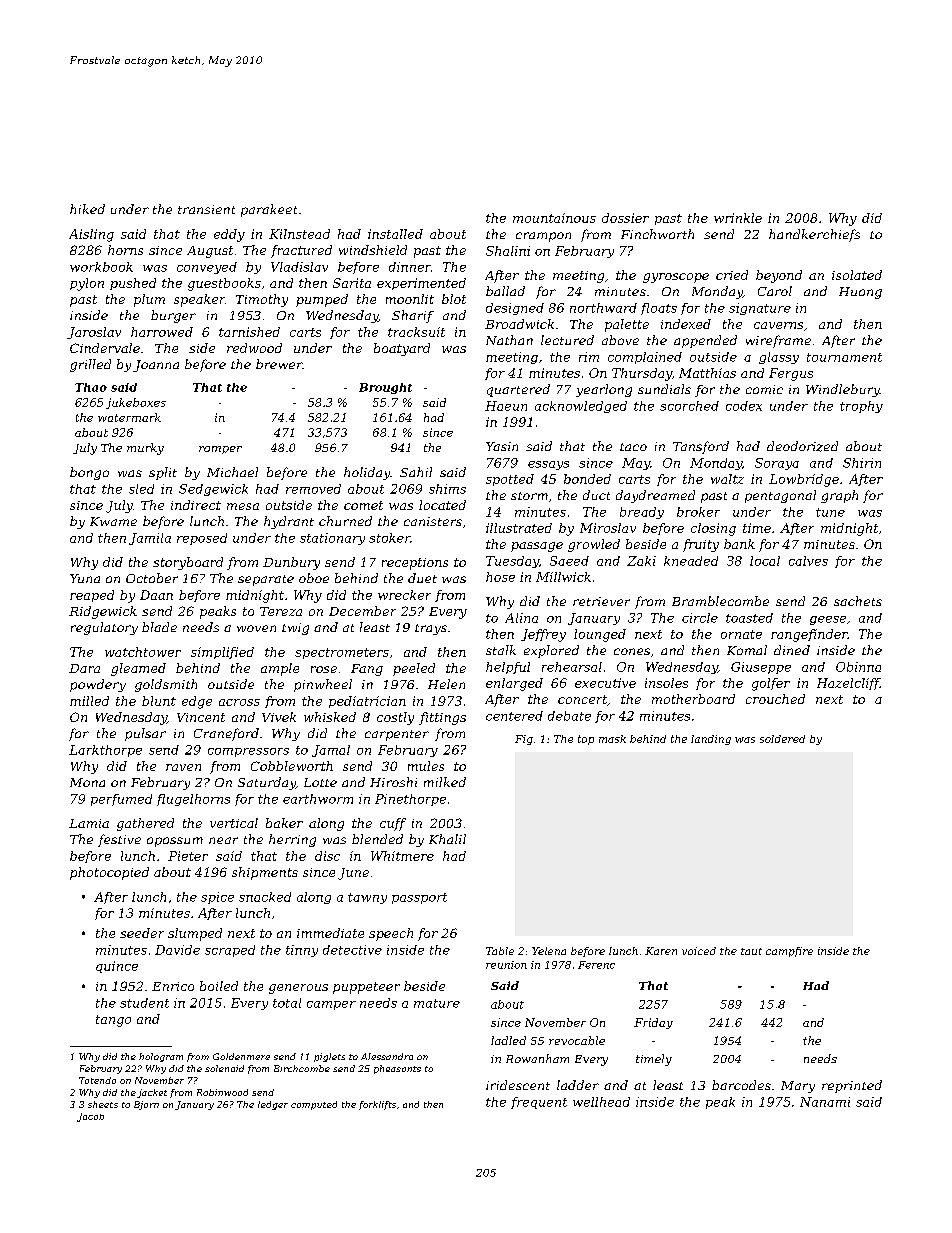  What do you see at coordinates (142, 933) in the screenshot?
I see `seeder` at bounding box center [142, 933].
